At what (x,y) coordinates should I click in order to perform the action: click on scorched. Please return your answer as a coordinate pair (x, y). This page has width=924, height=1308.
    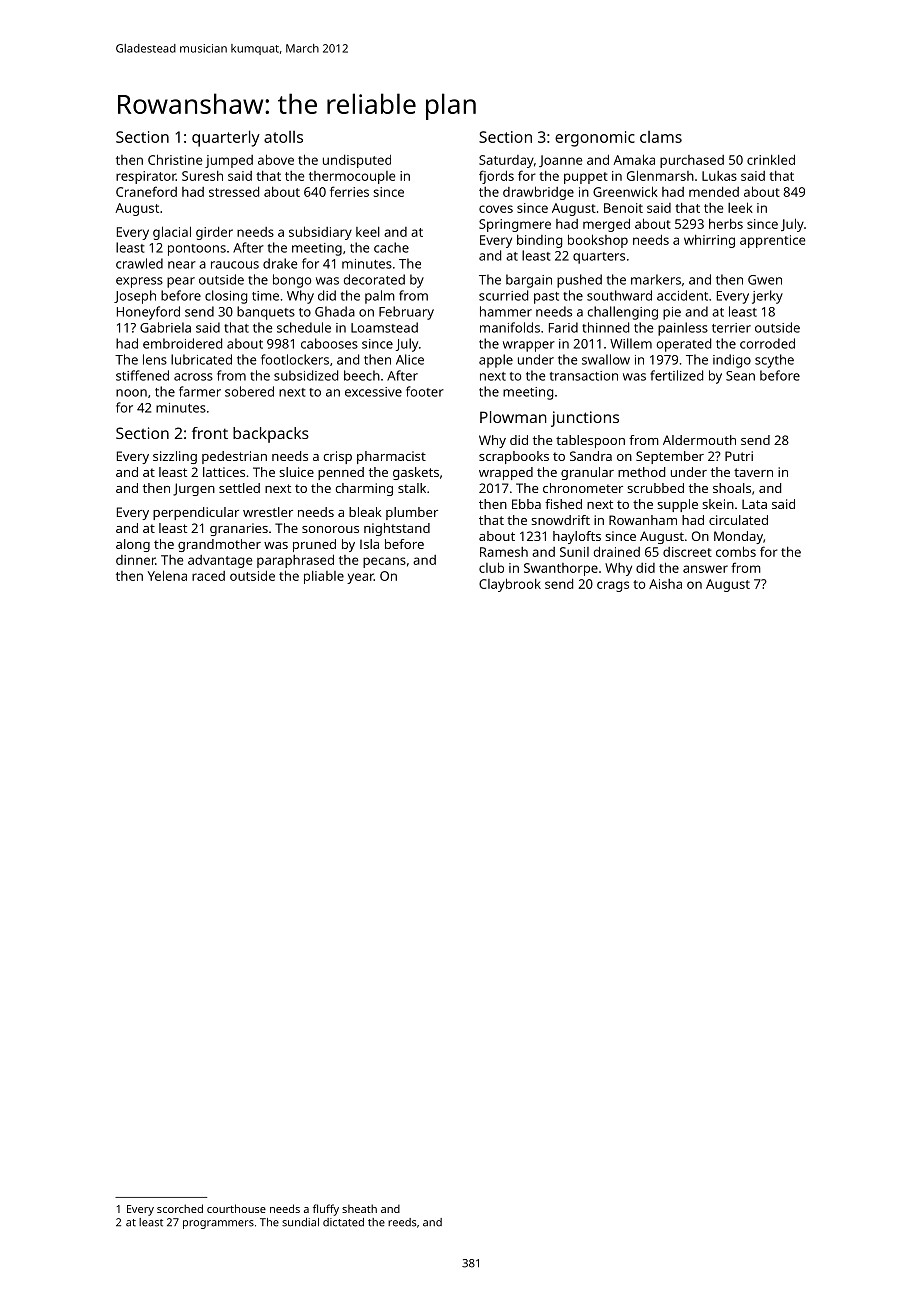
    Looking at the image, I should click on (180, 1208).
